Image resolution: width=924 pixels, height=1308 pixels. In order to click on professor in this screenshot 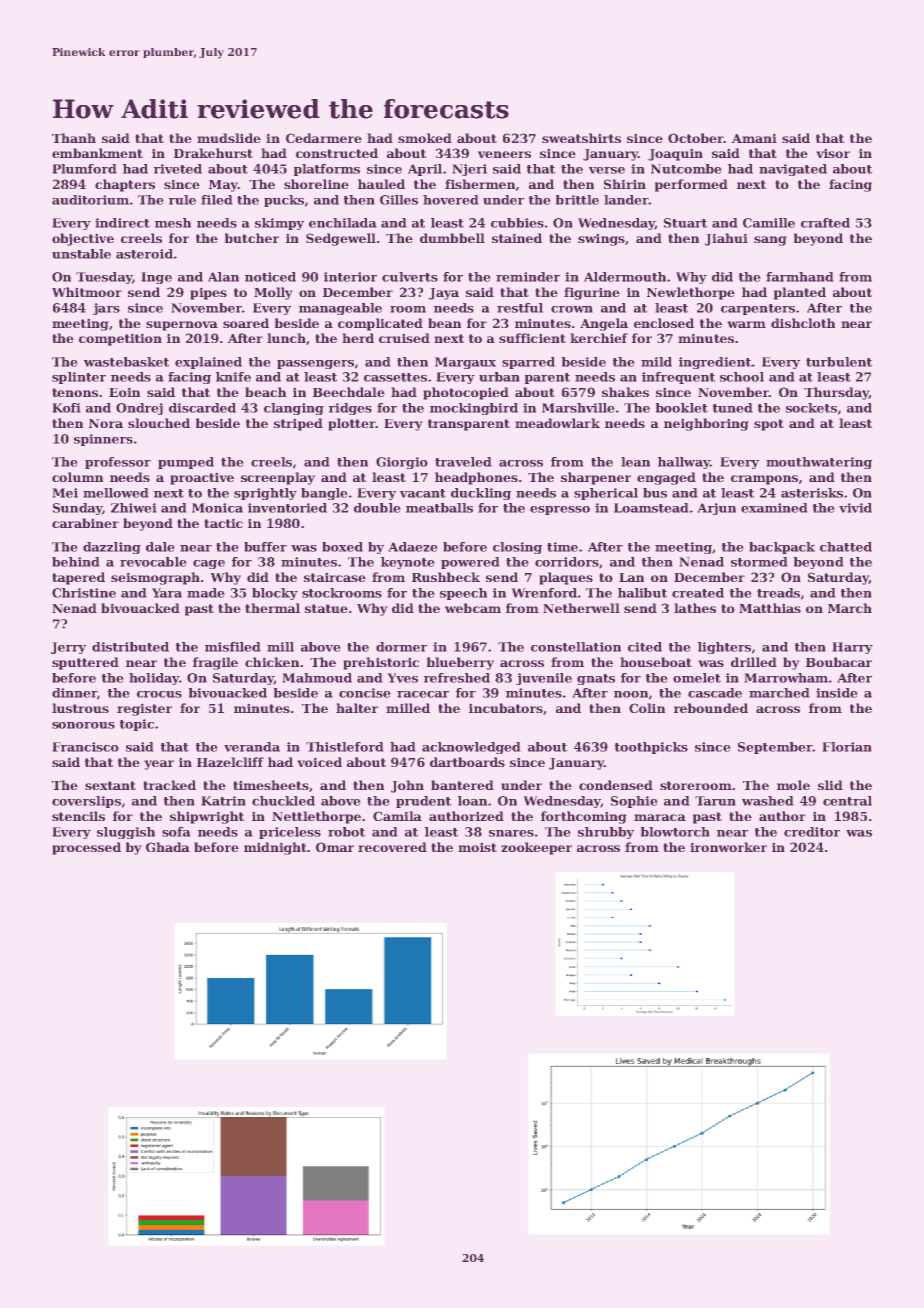, I will do `click(118, 463)`.
